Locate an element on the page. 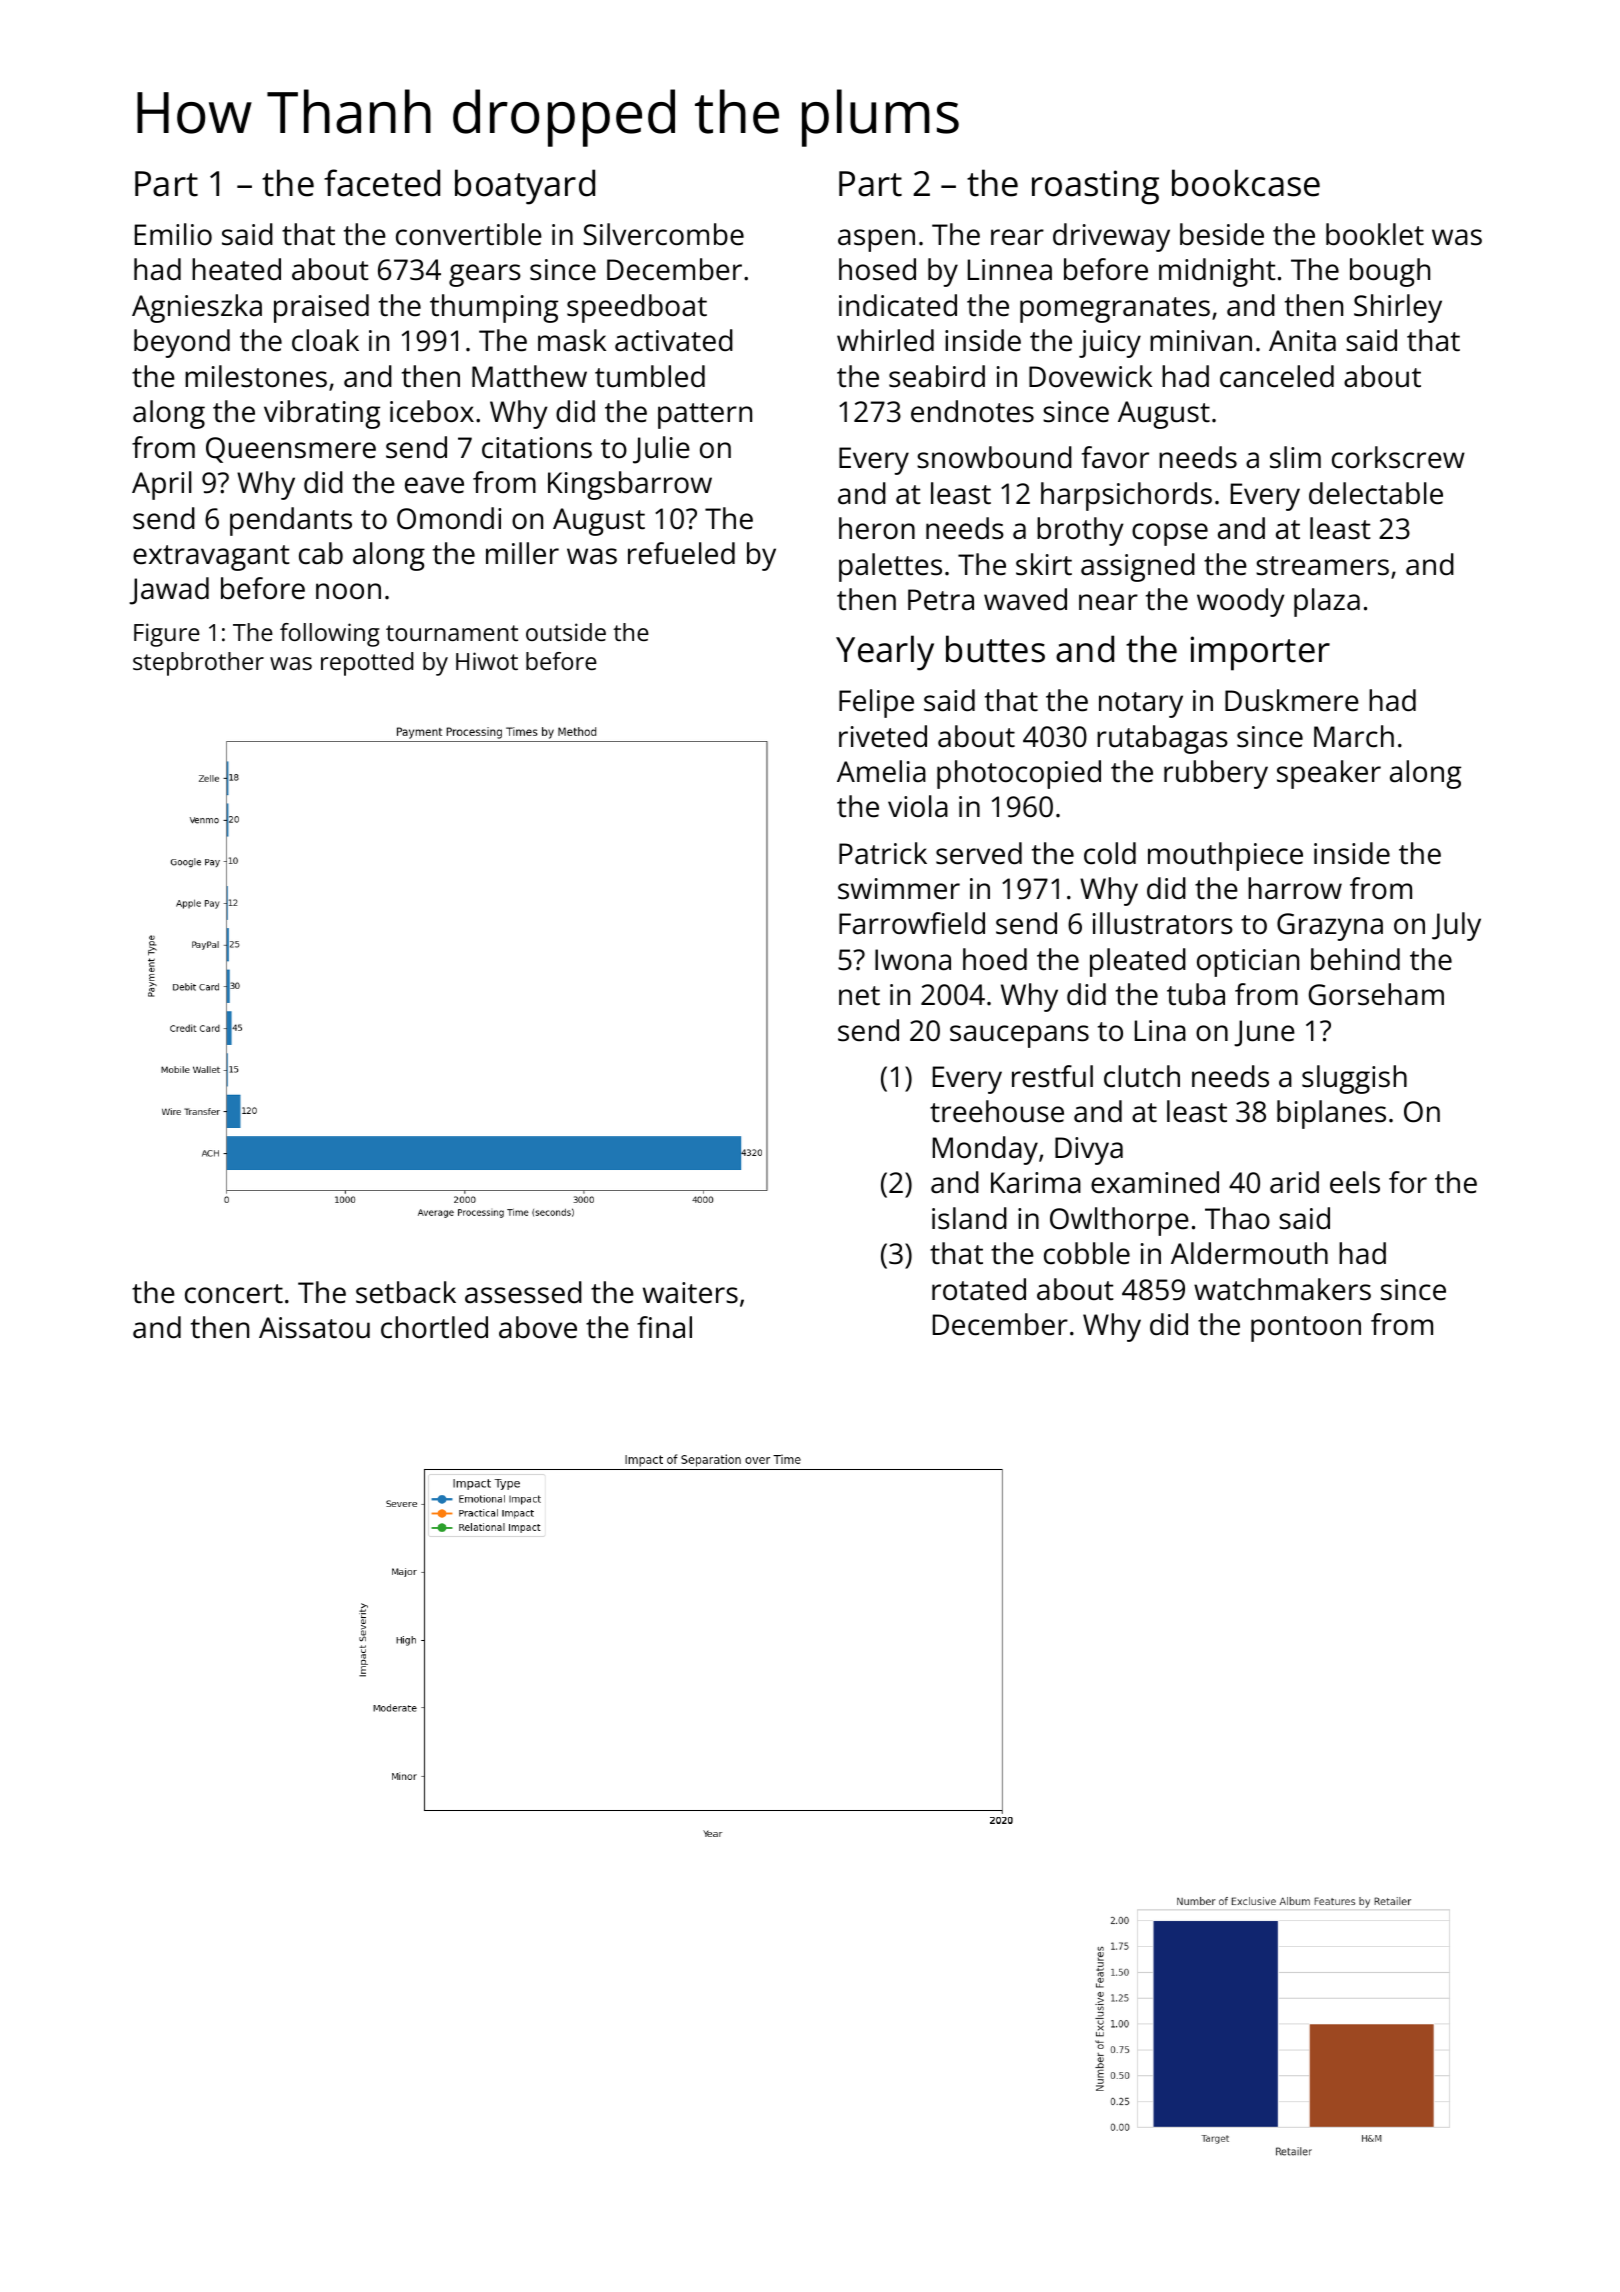  tournament is located at coordinates (452, 633).
